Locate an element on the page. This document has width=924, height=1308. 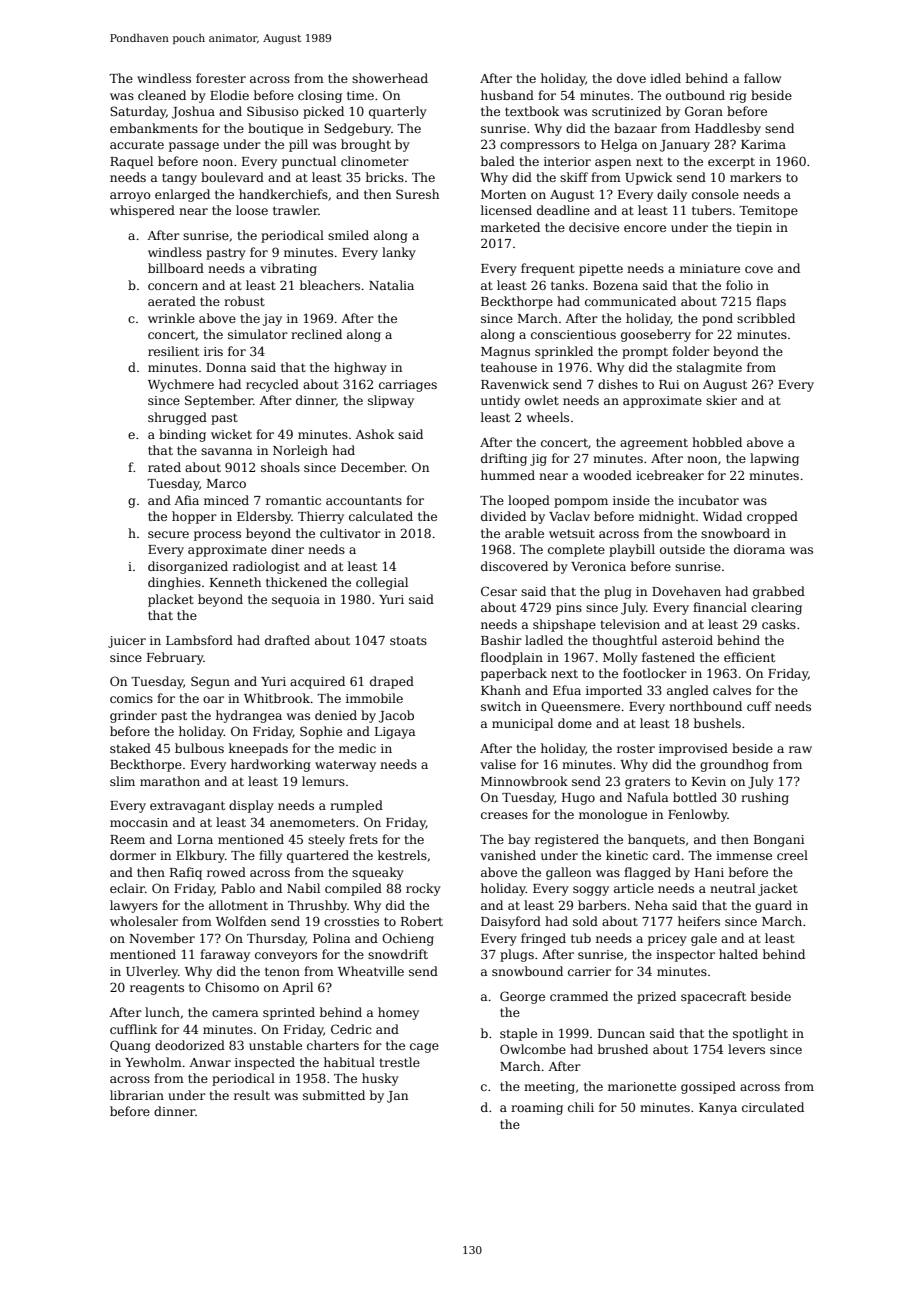
cleaned is located at coordinates (162, 95).
